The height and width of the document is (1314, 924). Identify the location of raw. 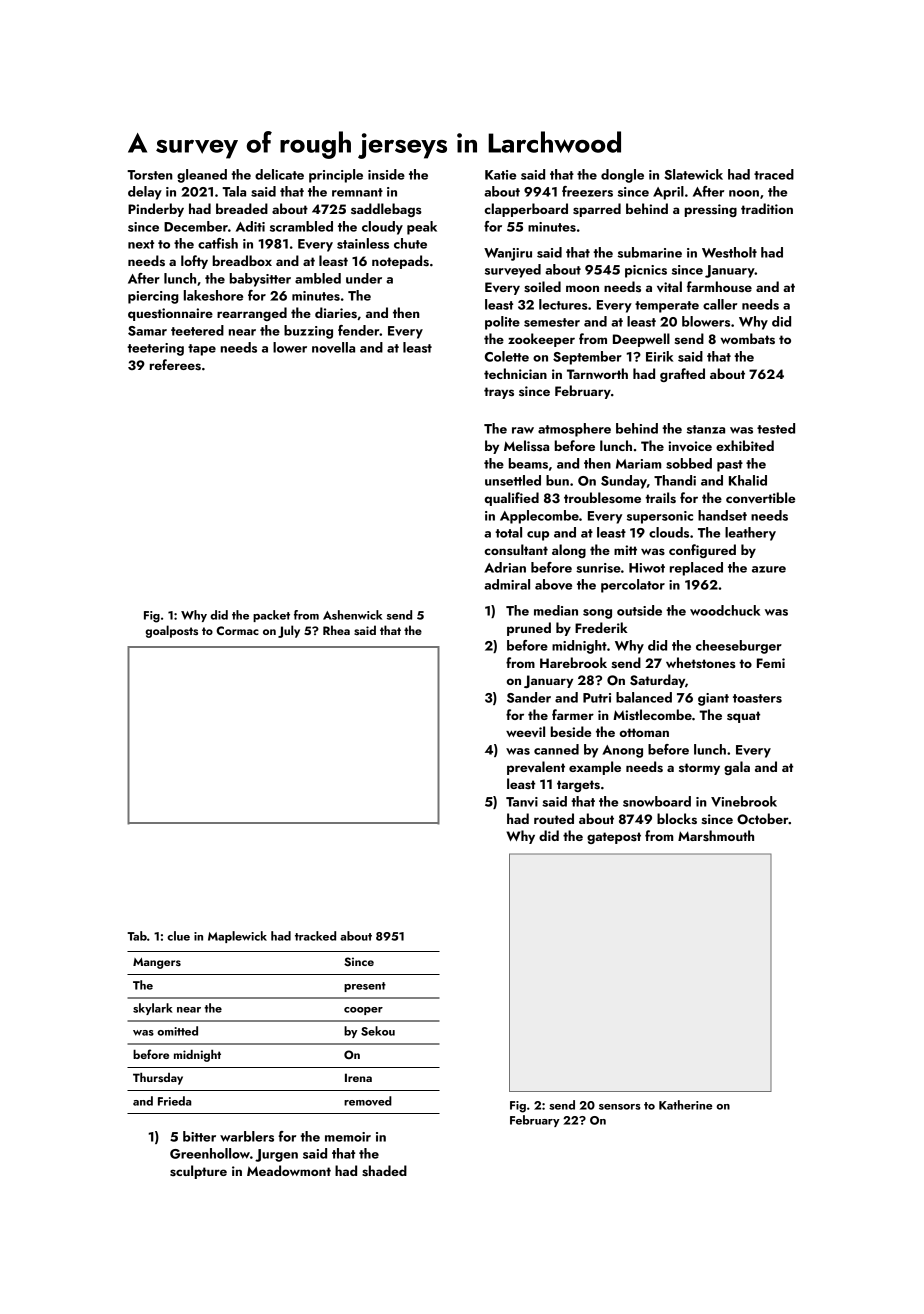
(523, 430).
